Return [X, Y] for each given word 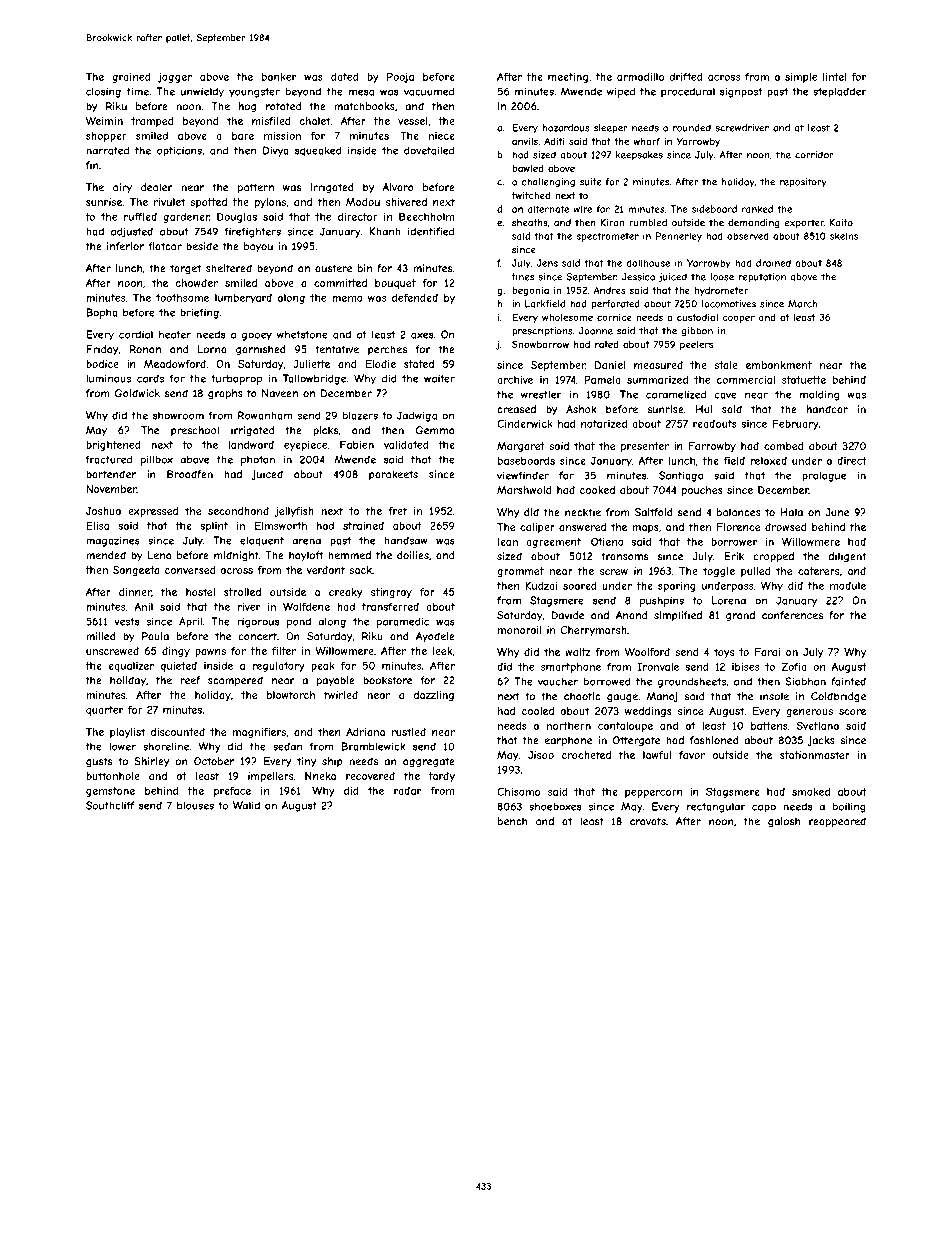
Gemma [435, 430]
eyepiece [305, 446]
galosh [784, 822]
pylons [270, 203]
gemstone [110, 792]
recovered [370, 776]
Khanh [385, 231]
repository [803, 183]
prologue [824, 476]
